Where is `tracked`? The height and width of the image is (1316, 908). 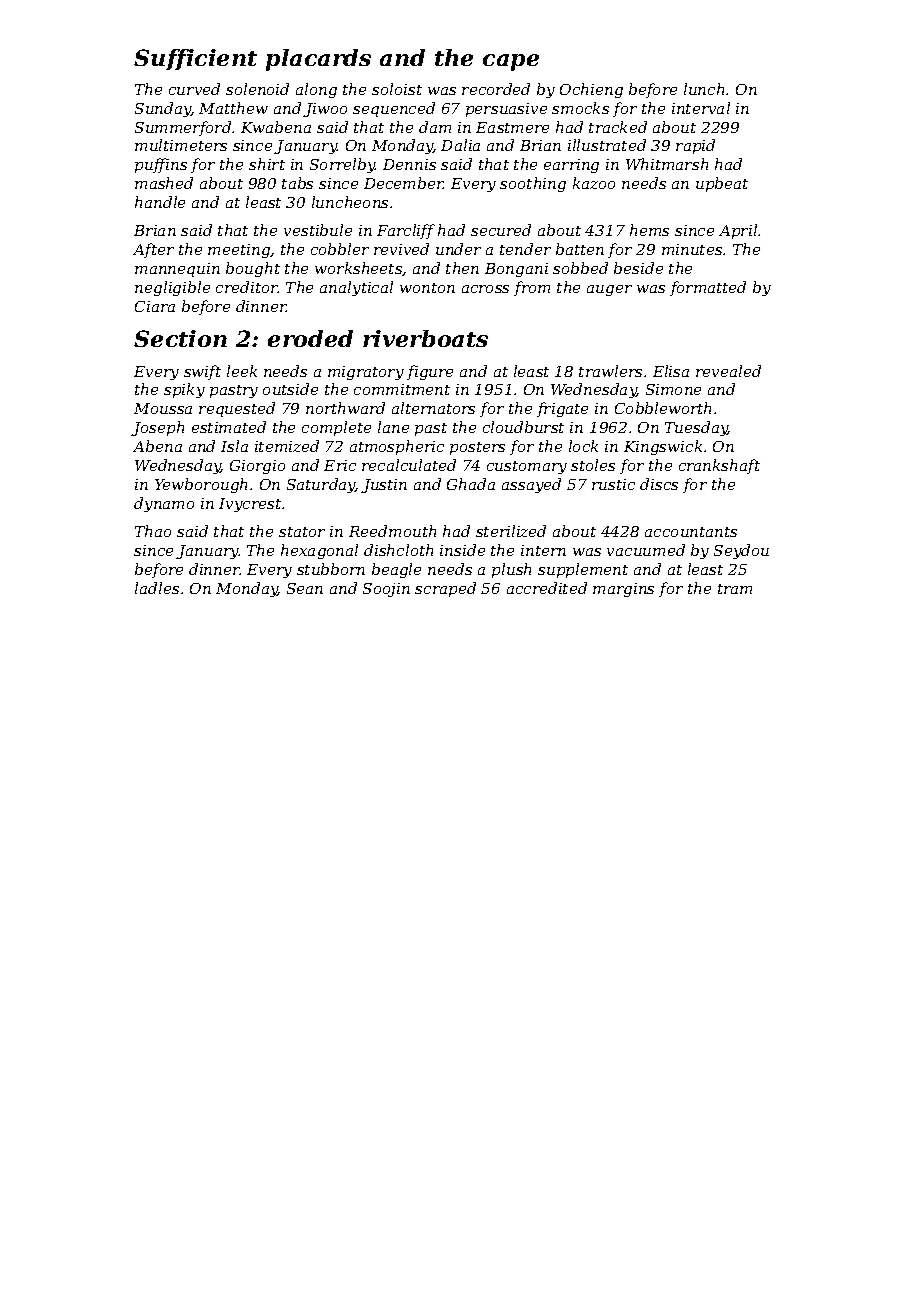
tracked is located at coordinates (618, 127).
